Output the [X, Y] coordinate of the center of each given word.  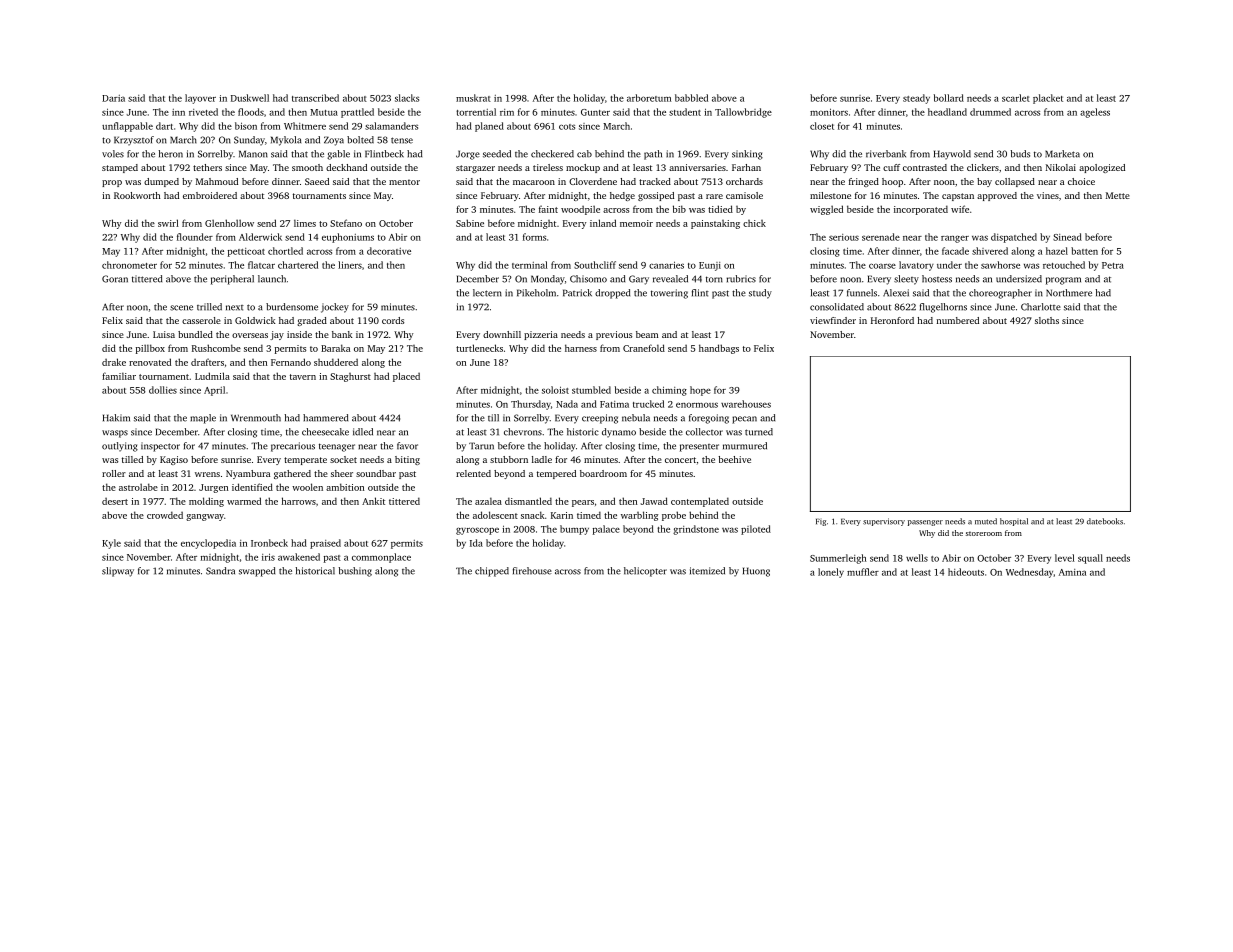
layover [200, 99]
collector [704, 432]
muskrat [473, 98]
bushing [355, 572]
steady [916, 99]
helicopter [645, 572]
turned [759, 432]
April [214, 391]
